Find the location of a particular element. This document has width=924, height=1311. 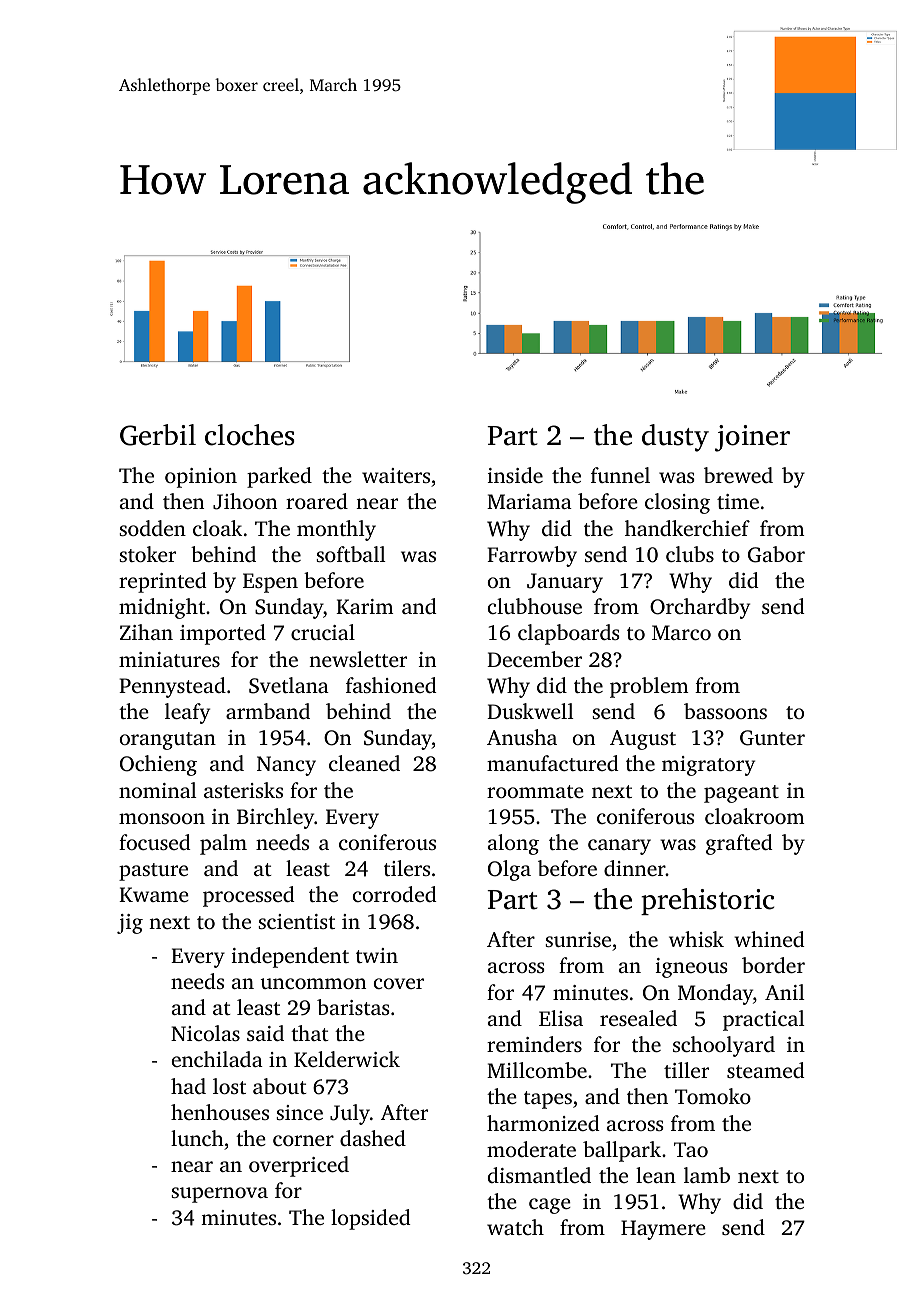

overpriced is located at coordinates (299, 1166).
